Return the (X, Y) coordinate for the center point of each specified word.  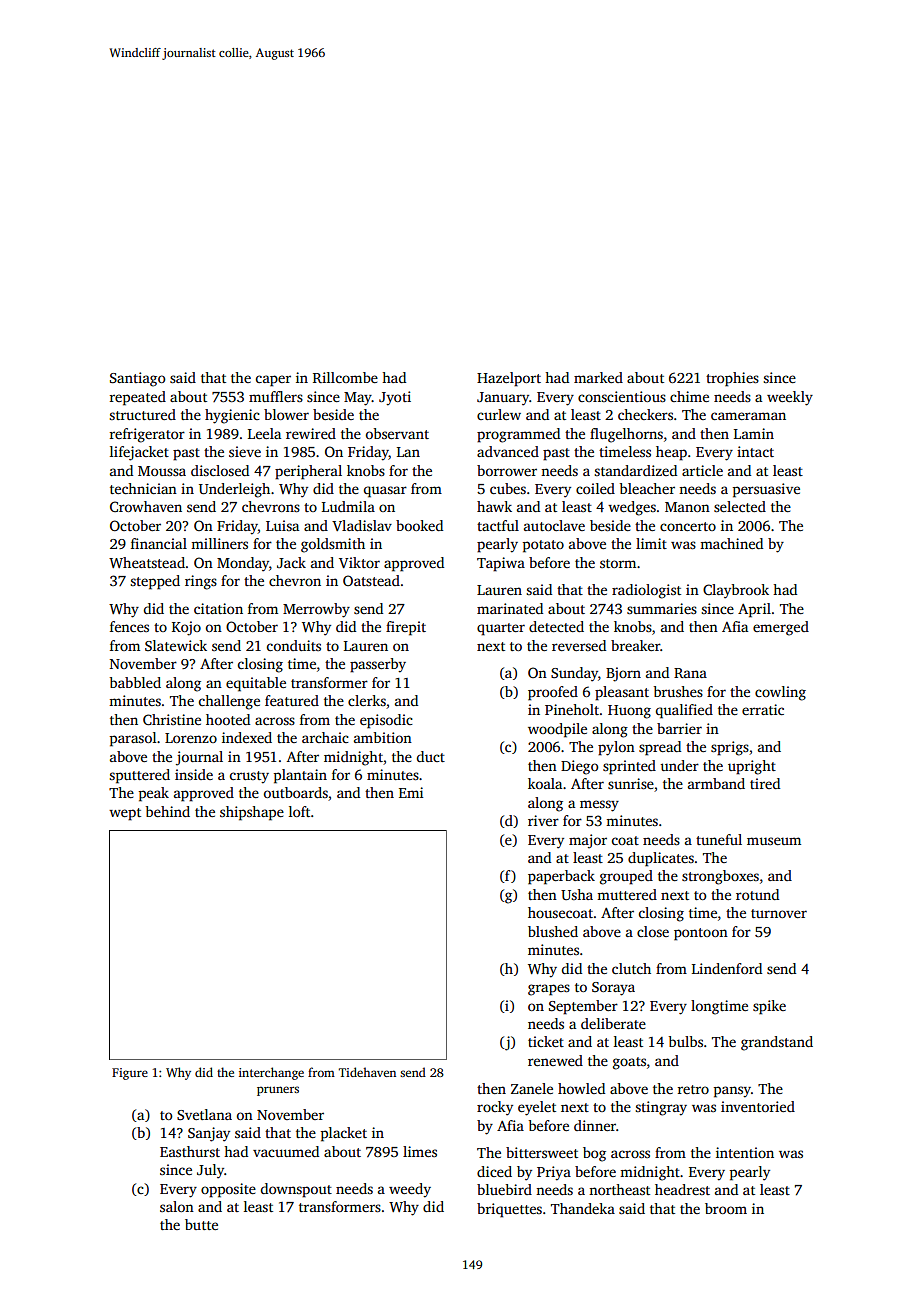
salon (177, 1206)
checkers (645, 414)
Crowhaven (146, 506)
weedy (410, 1190)
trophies (732, 379)
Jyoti (395, 398)
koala (545, 783)
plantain (300, 776)
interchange (271, 1073)
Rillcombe (345, 377)
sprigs (730, 748)
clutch (631, 968)
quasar (385, 492)
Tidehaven (367, 1072)
